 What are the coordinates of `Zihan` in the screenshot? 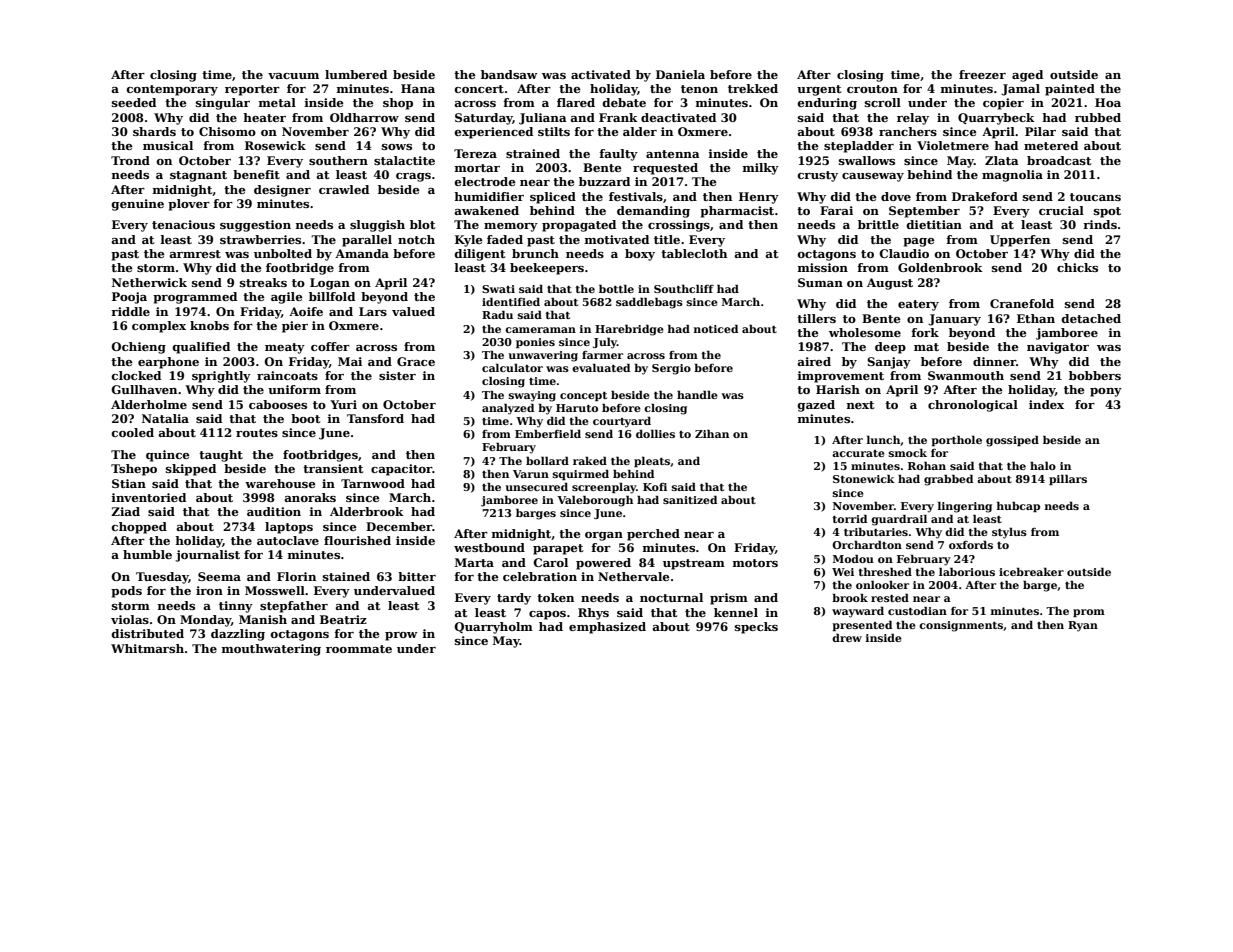 It's located at (712, 433).
